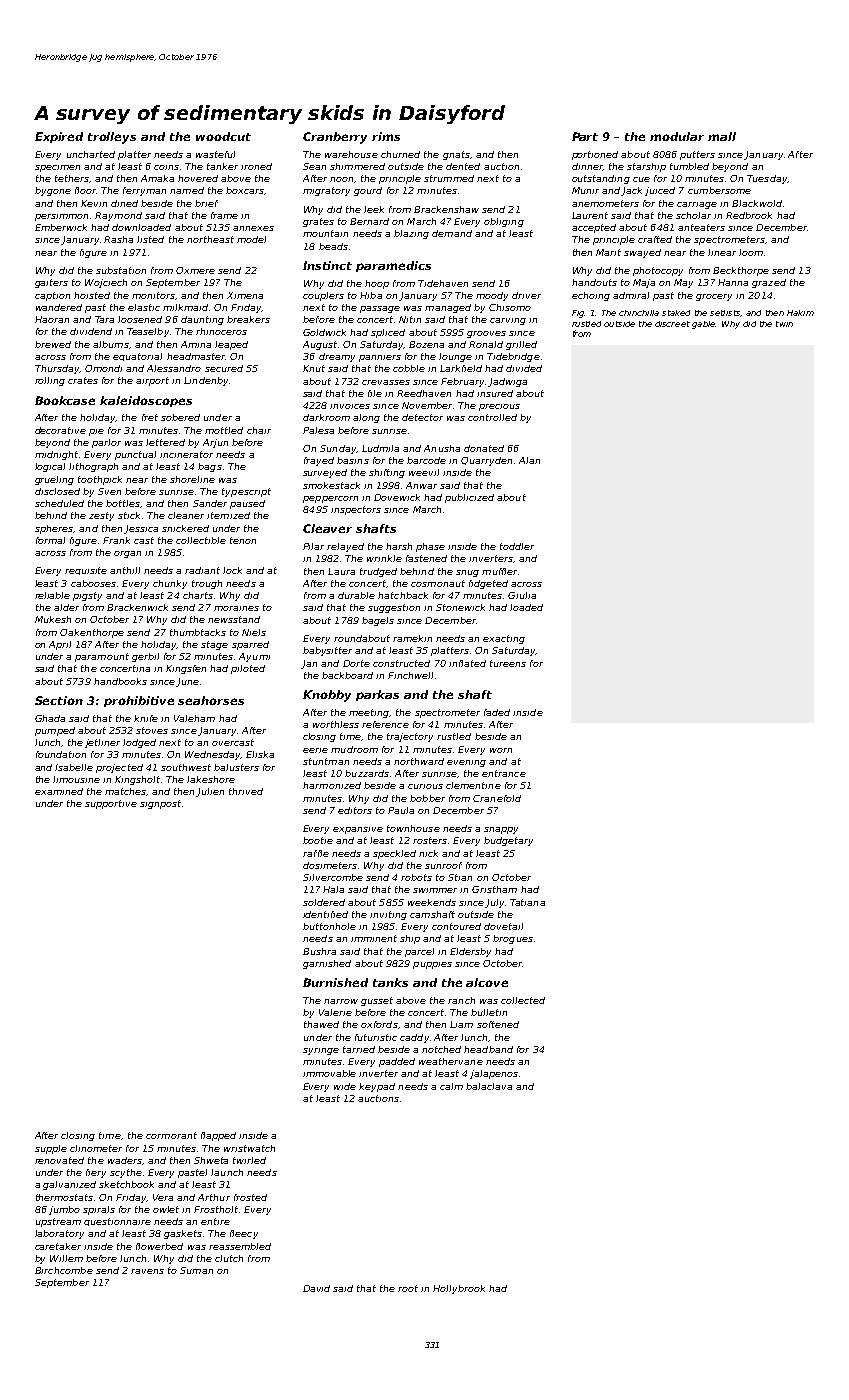 This screenshot has height=1400, width=849. I want to click on Hollybrook, so click(459, 1289).
